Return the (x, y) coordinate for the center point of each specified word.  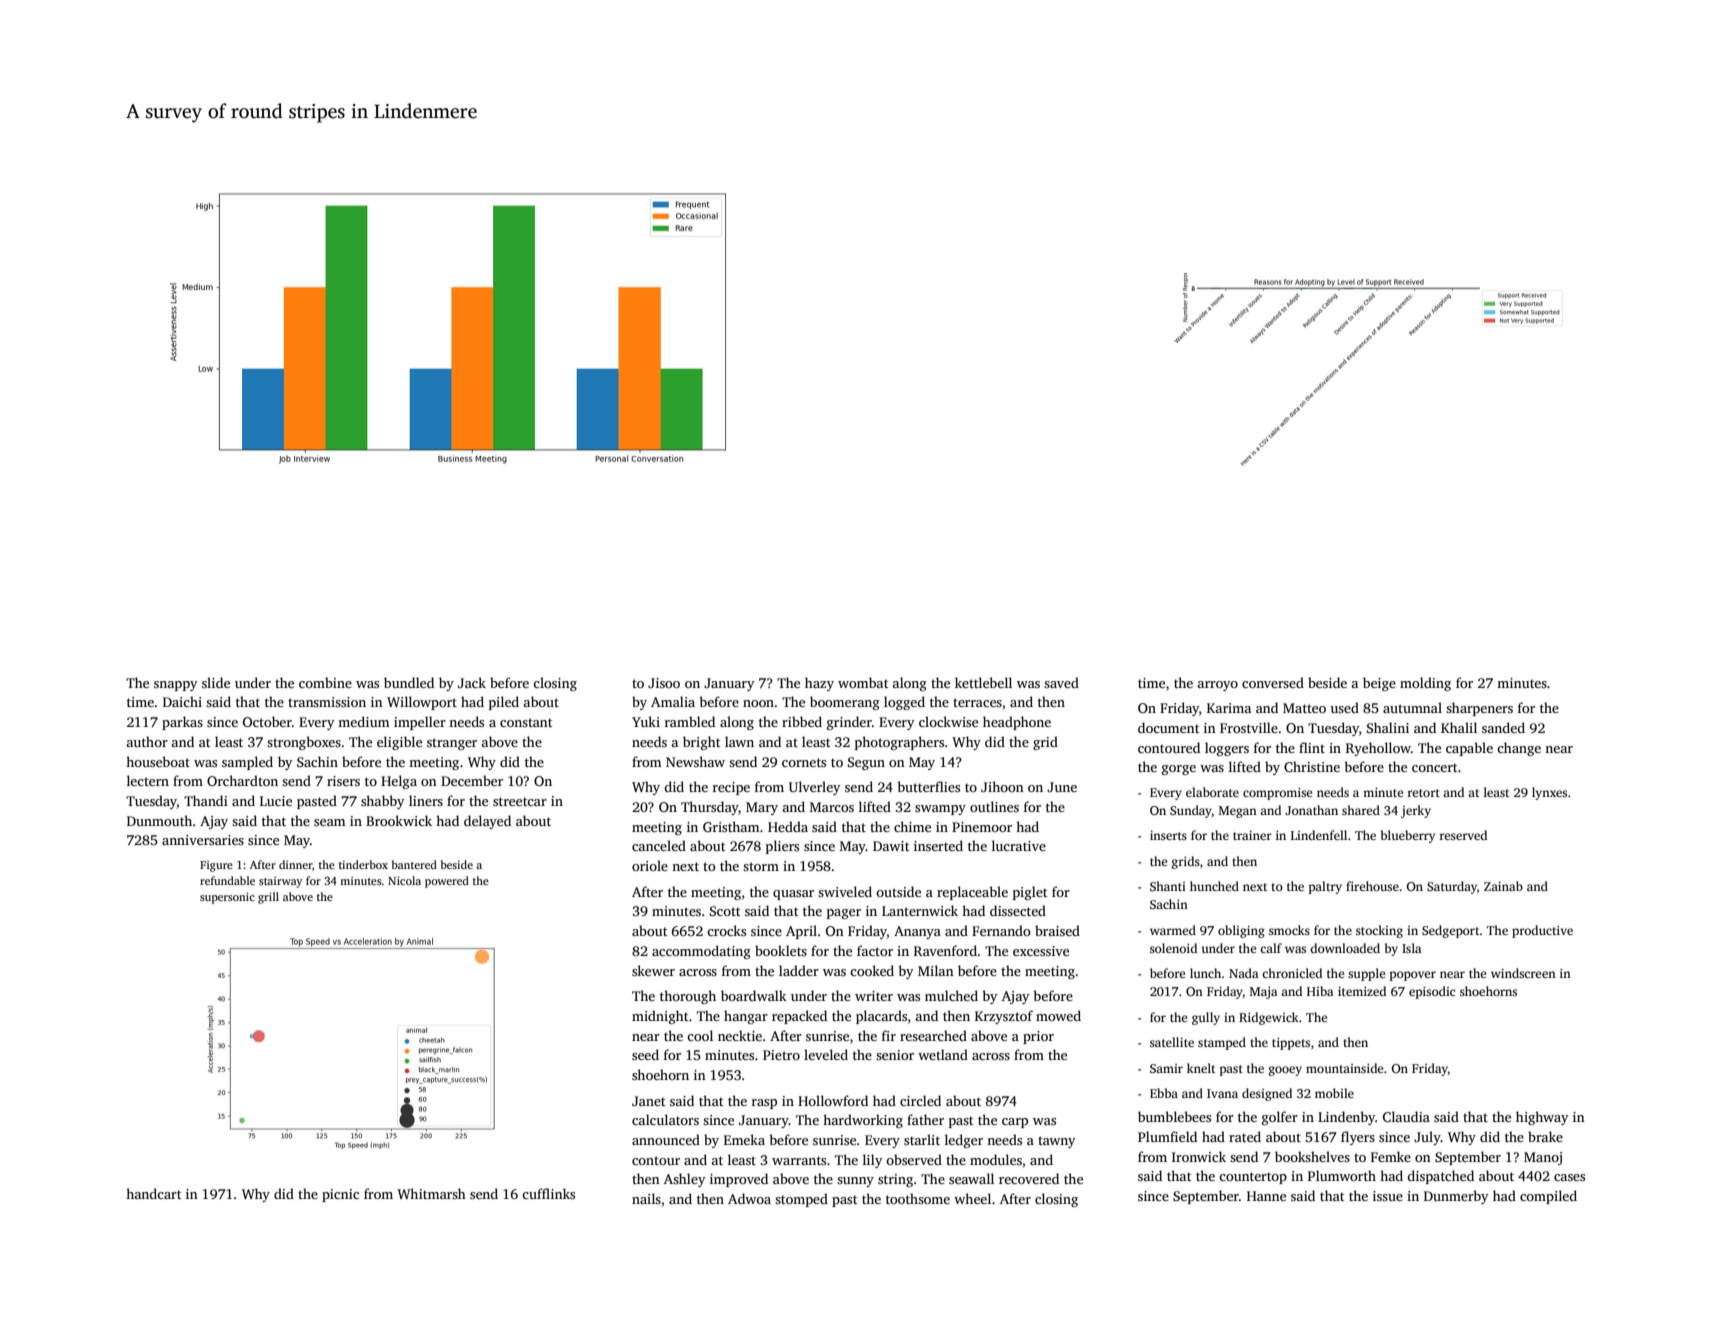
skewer (653, 970)
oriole (650, 865)
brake (1545, 1136)
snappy (176, 686)
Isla (1412, 948)
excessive (1041, 951)
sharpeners (1479, 709)
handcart (154, 1193)
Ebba (1164, 1093)
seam (329, 822)
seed (645, 1054)
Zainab (1503, 886)
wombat (863, 682)
